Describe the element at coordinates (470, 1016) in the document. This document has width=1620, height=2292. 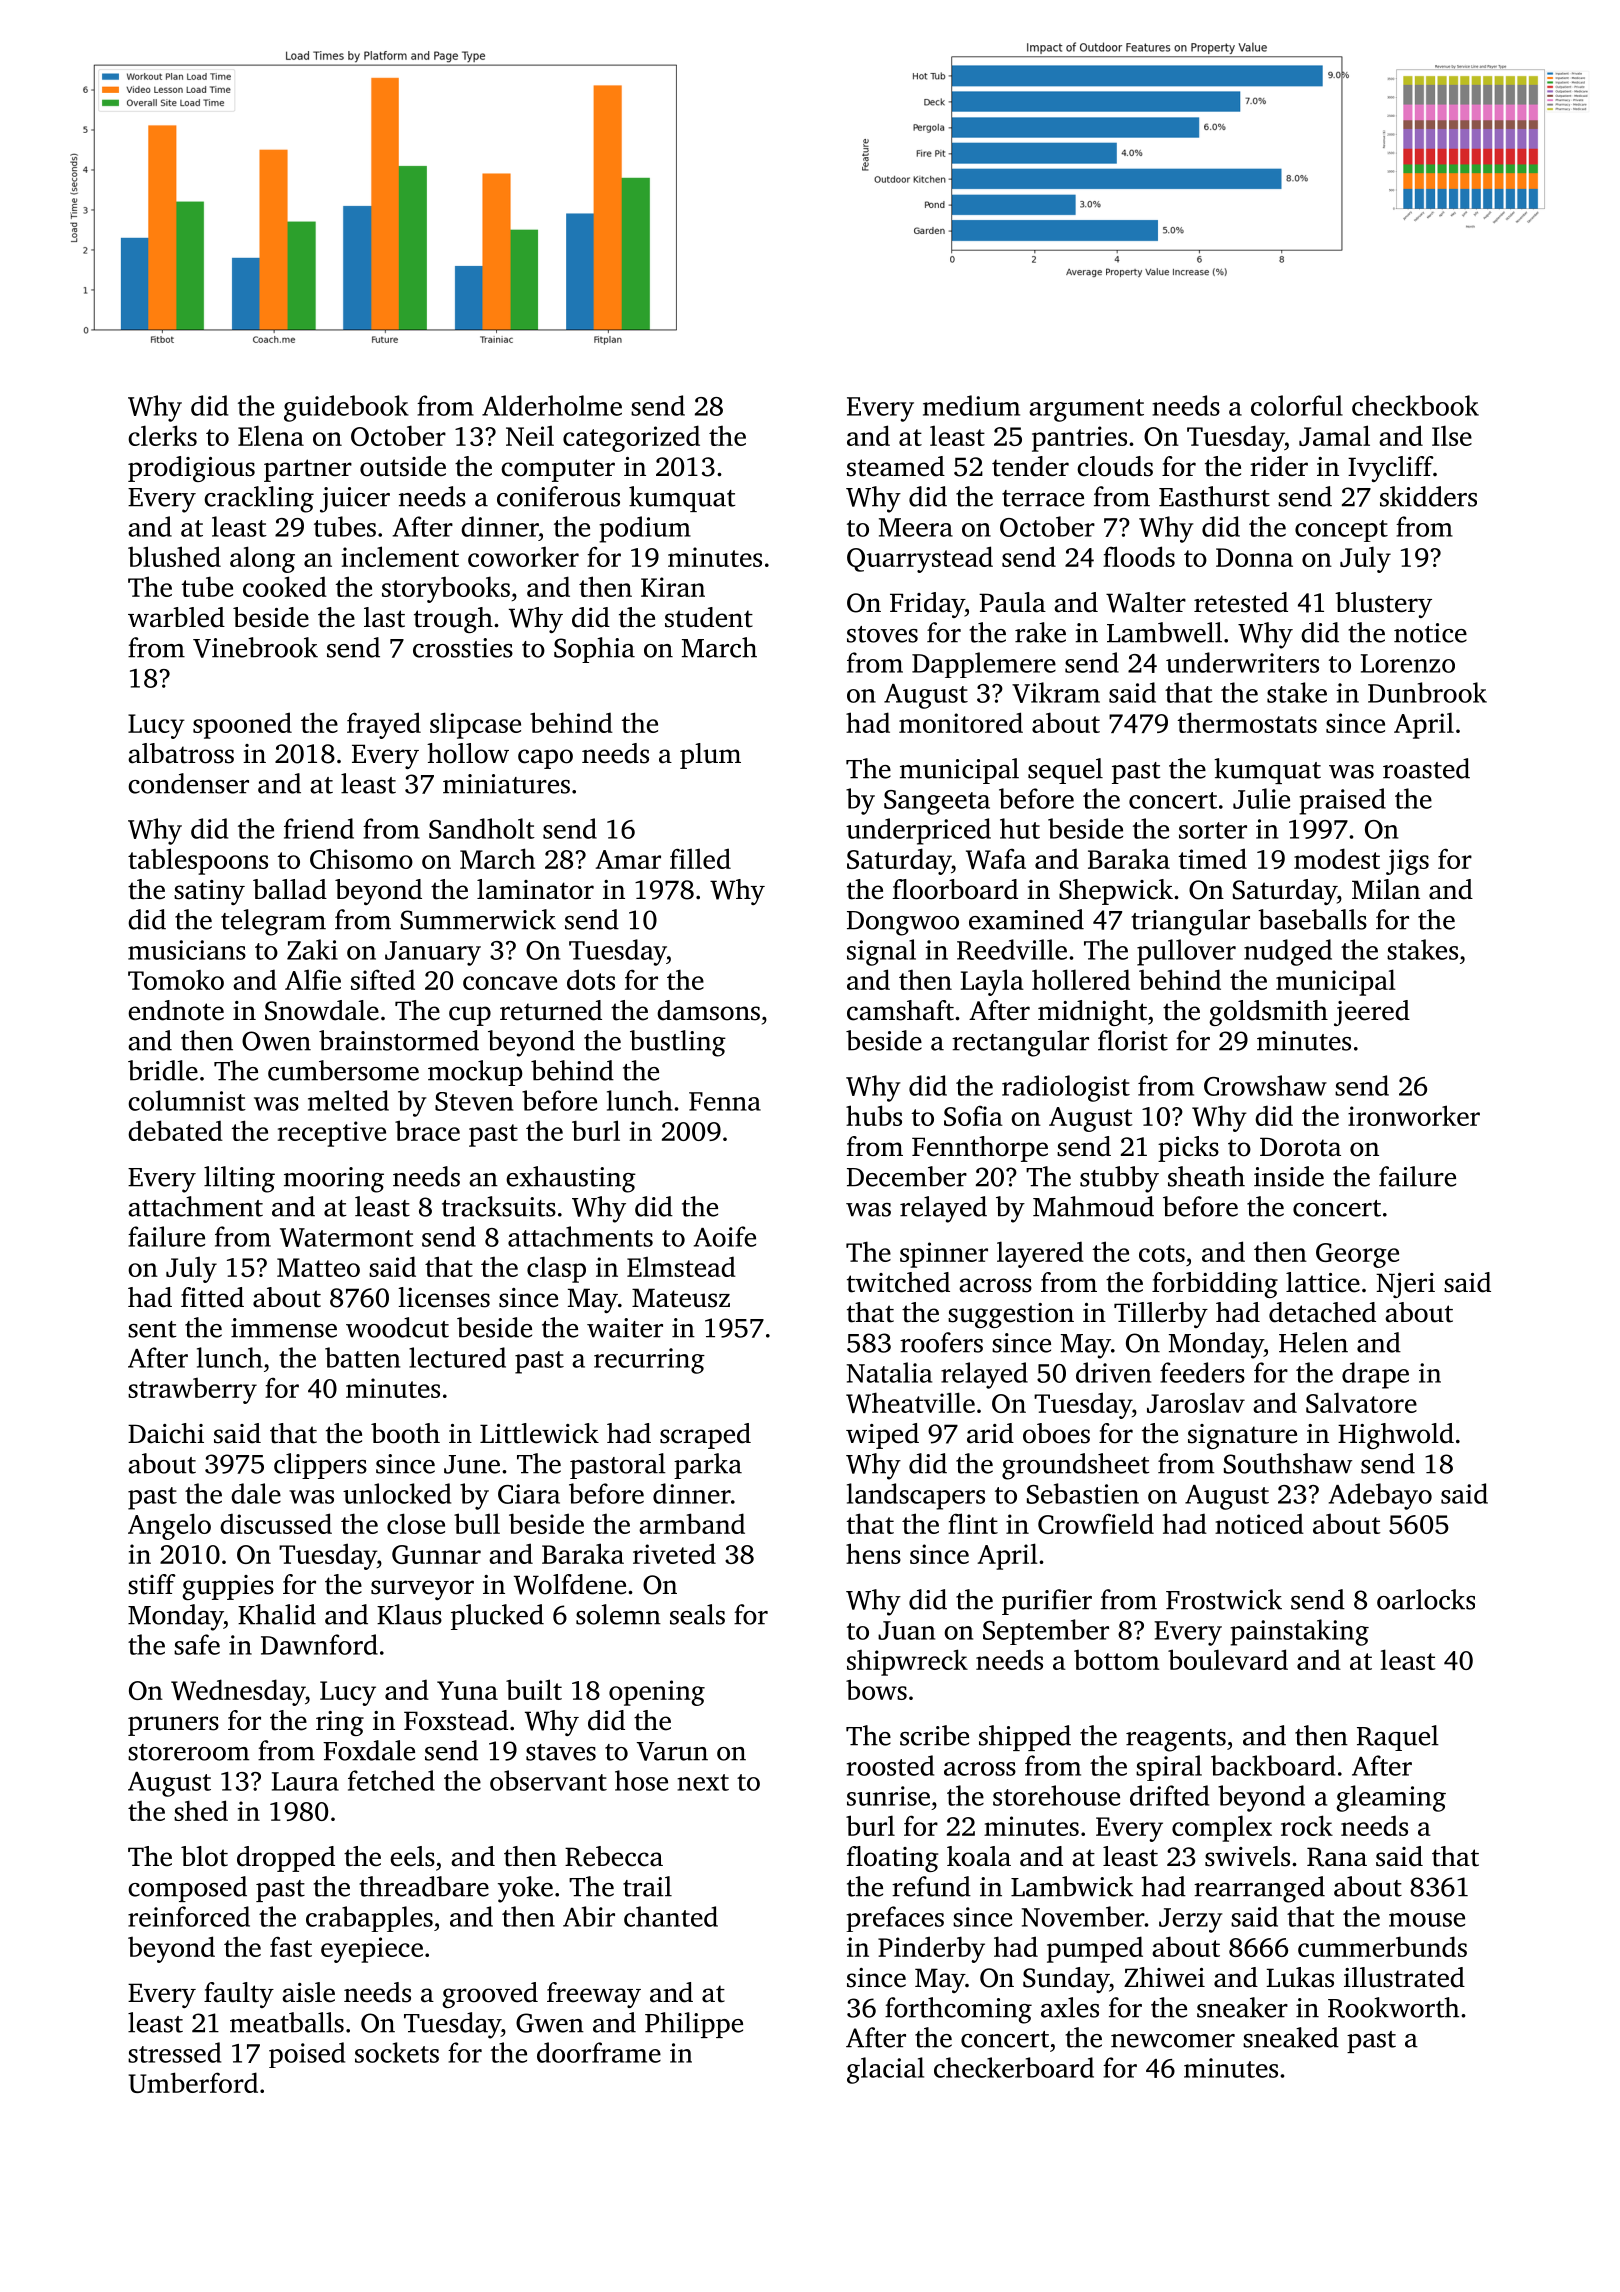
I see `cup` at that location.
